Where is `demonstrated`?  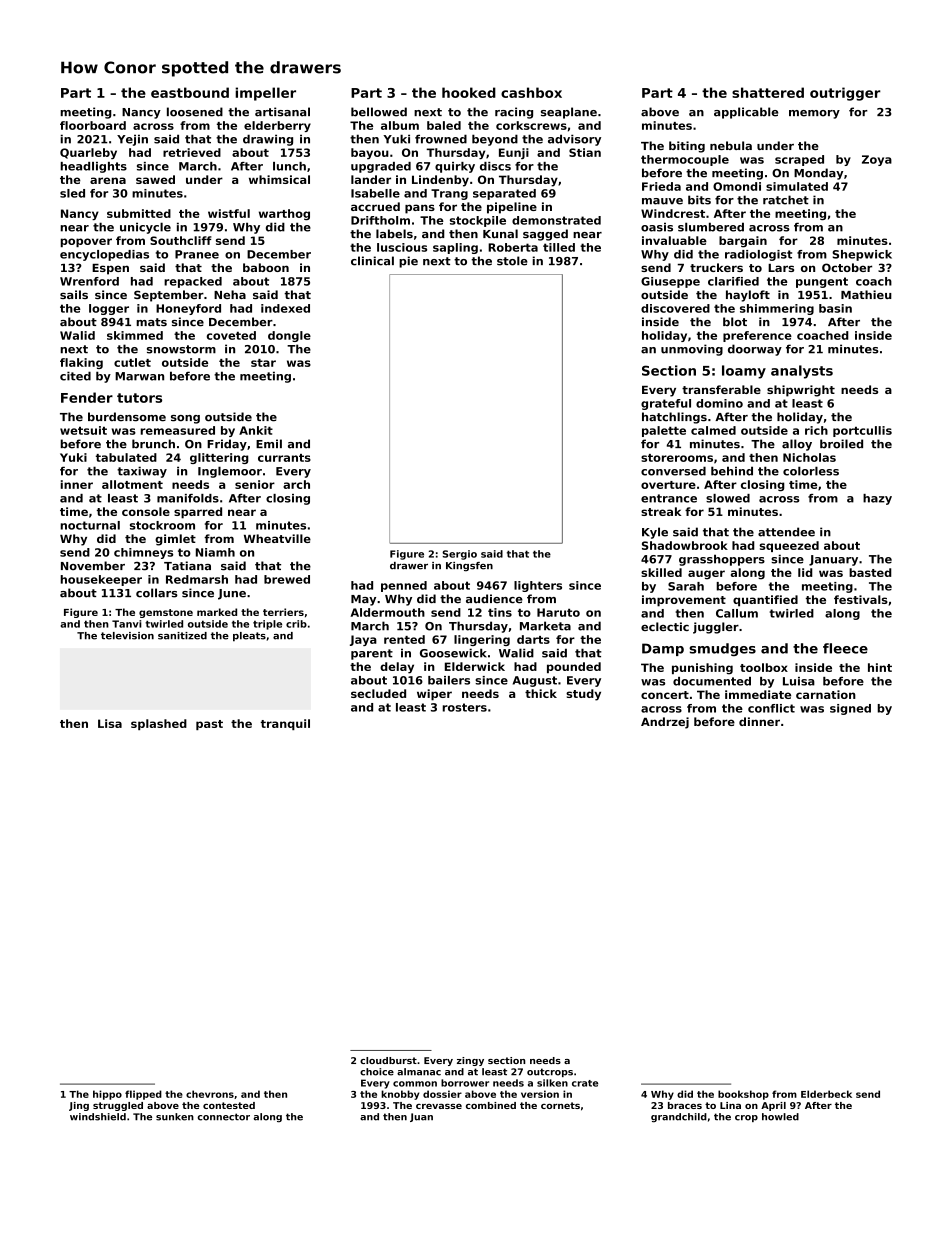 demonstrated is located at coordinates (556, 220).
